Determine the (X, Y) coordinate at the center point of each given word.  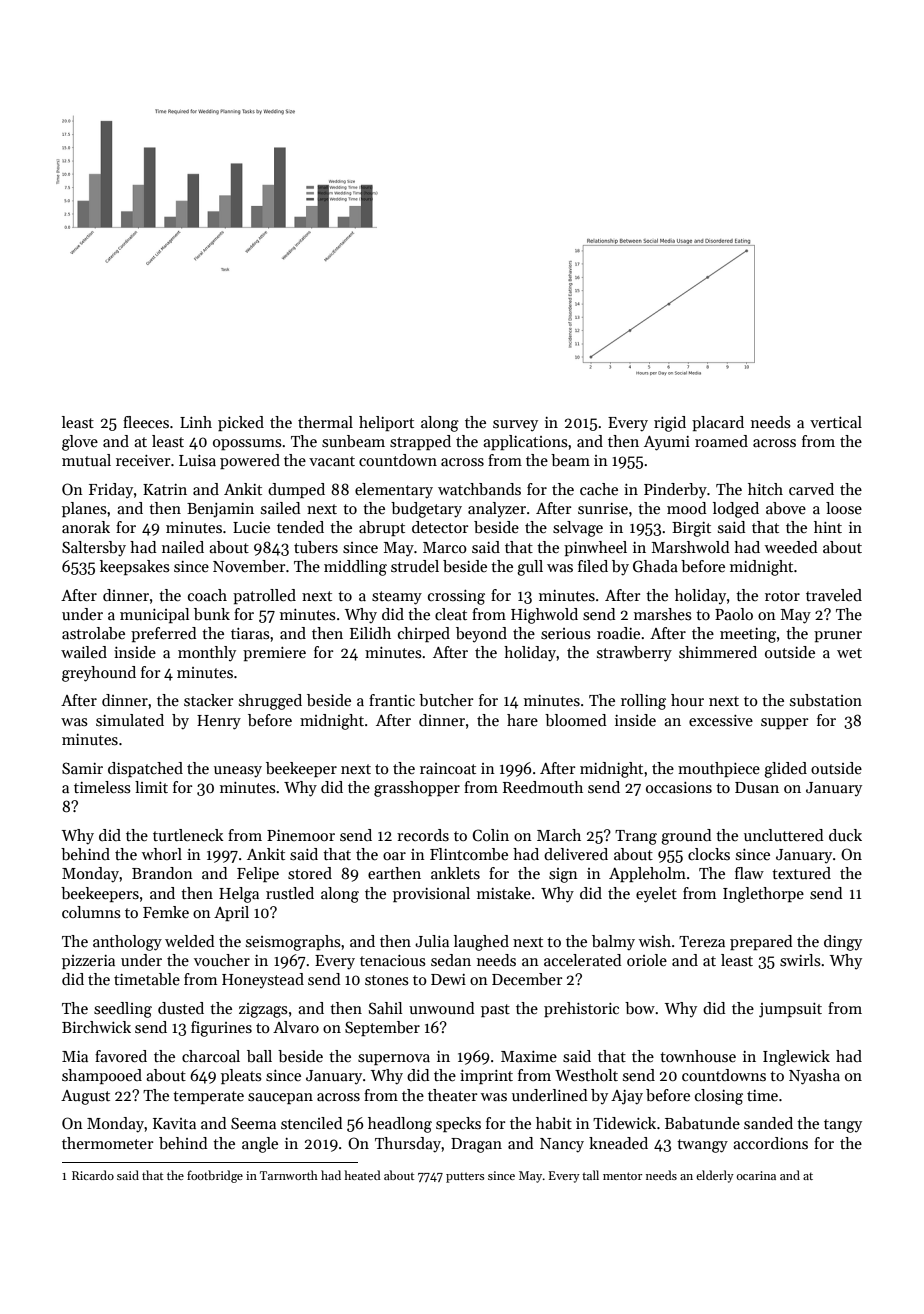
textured (801, 873)
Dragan (476, 1145)
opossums (247, 444)
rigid (670, 424)
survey (515, 426)
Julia (432, 941)
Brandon (162, 873)
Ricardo (93, 1175)
